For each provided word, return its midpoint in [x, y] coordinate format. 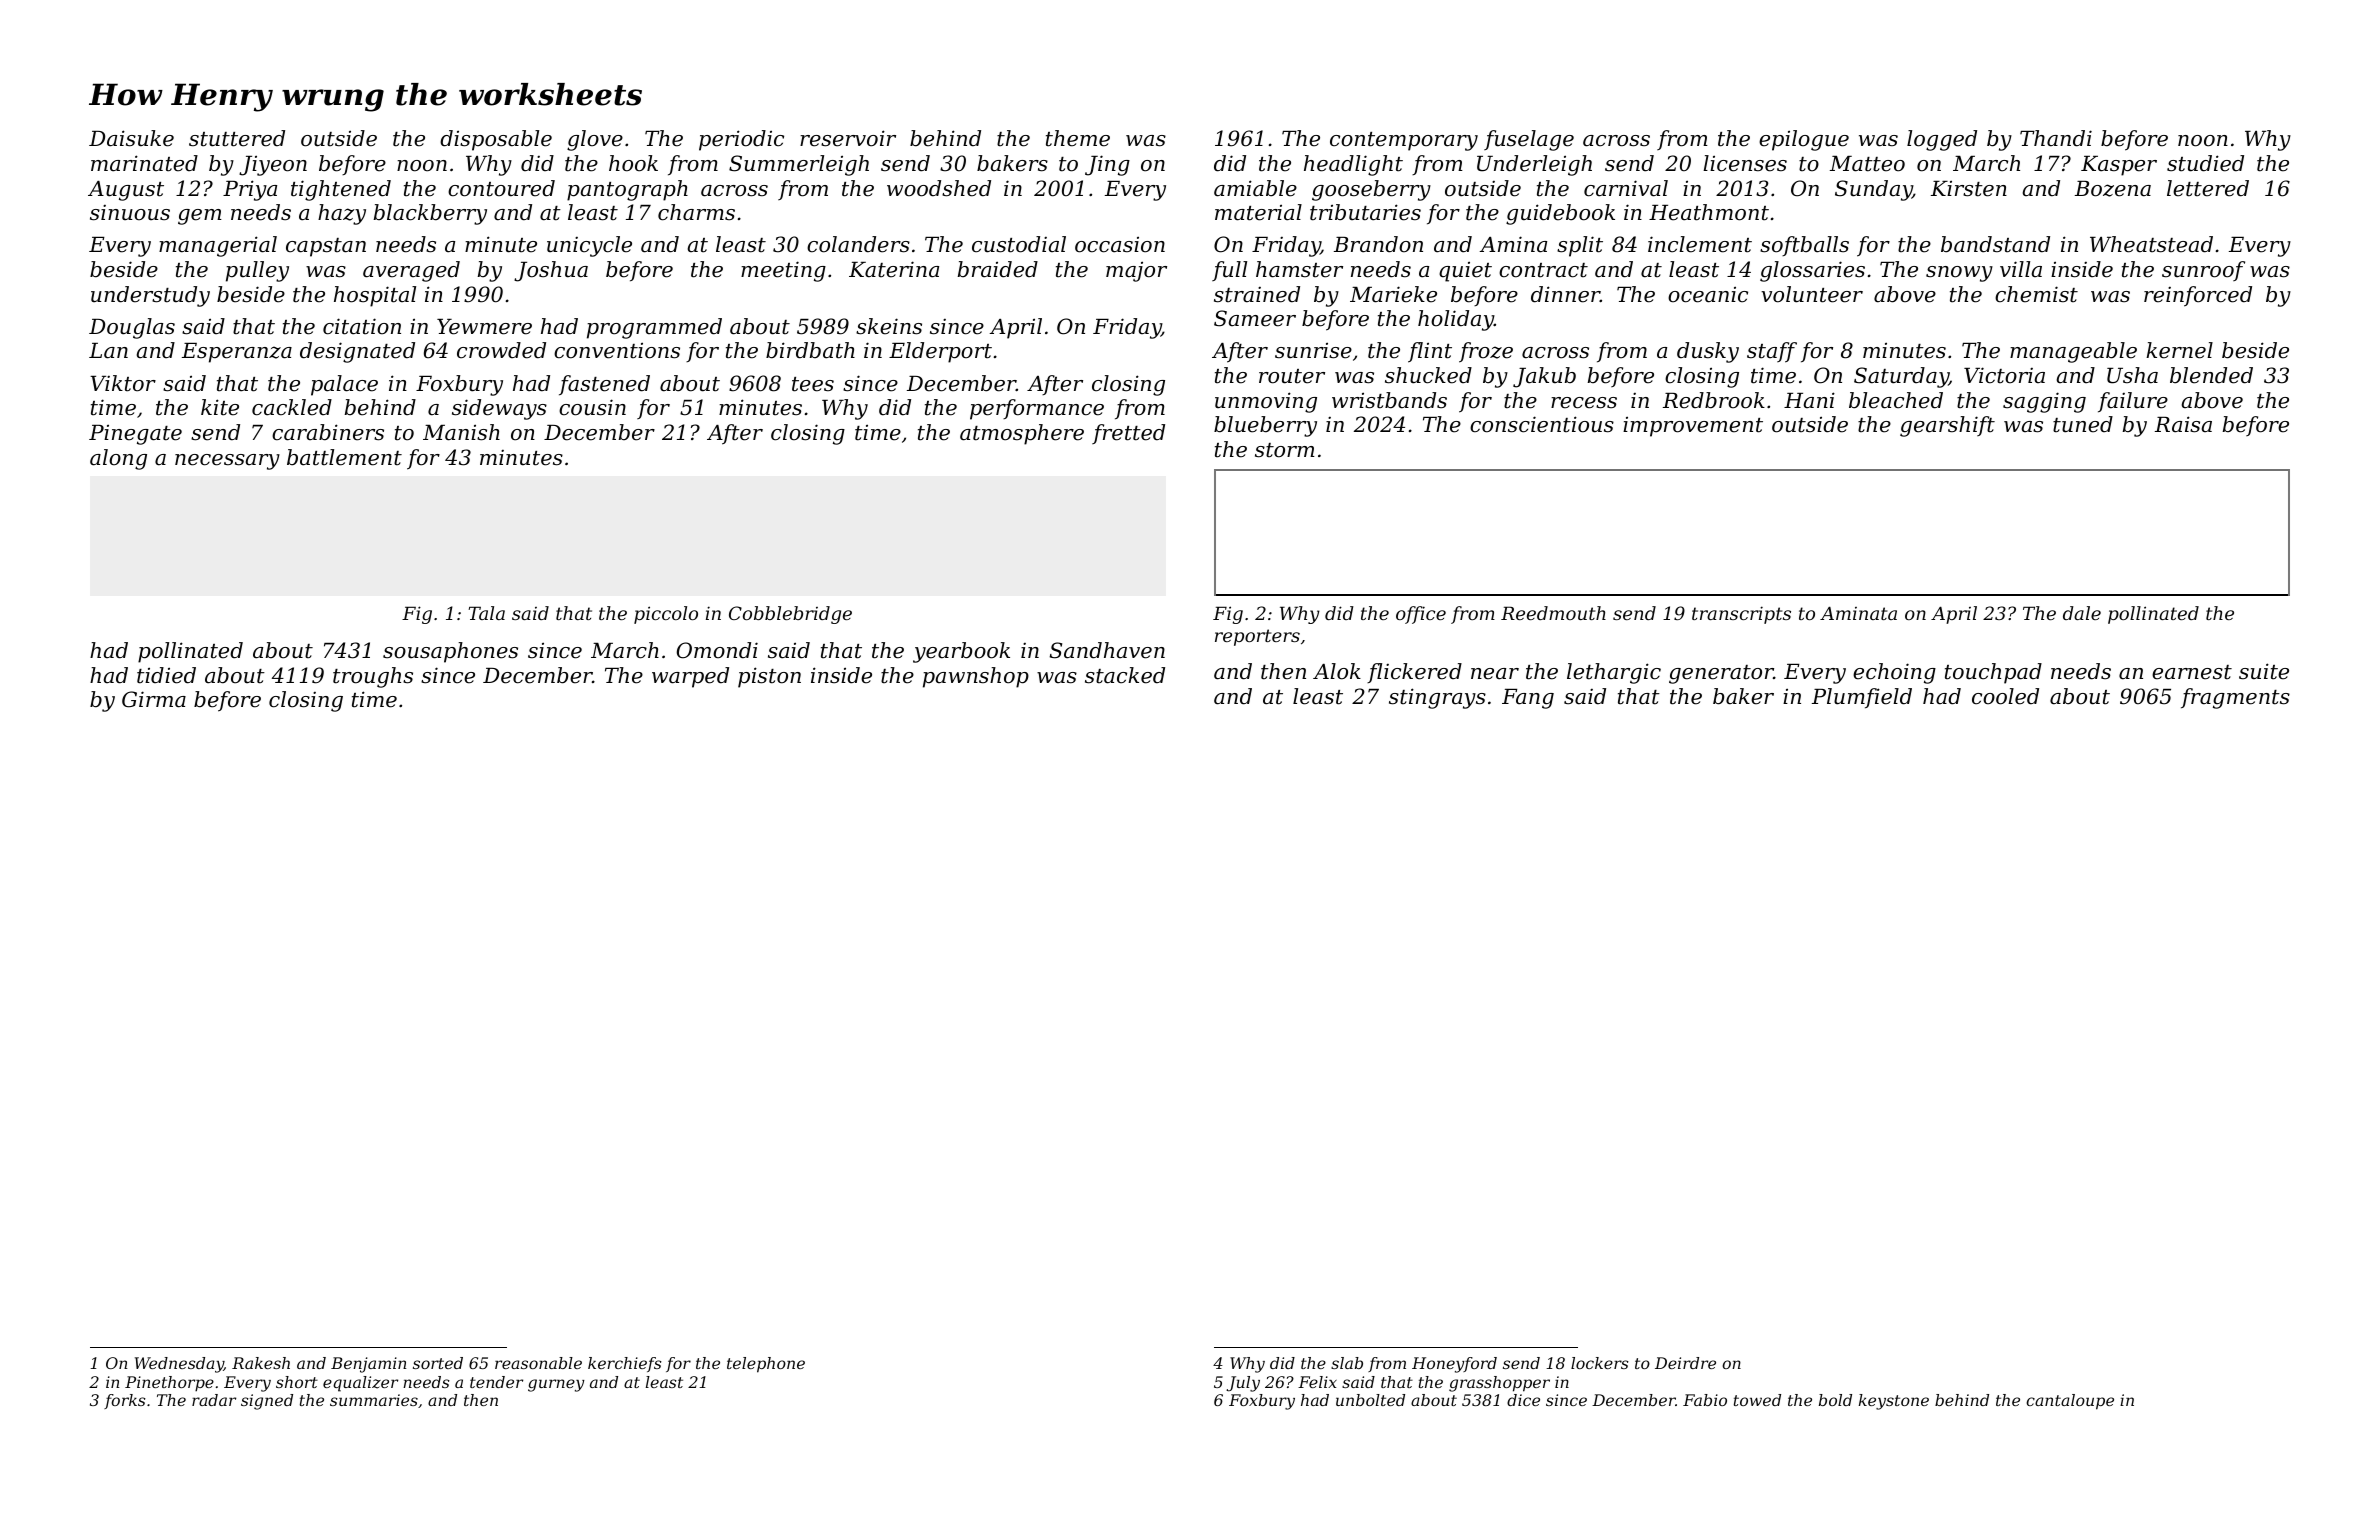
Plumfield [1862, 698]
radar [214, 1400]
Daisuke [131, 138]
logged [1942, 140]
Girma [154, 699]
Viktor [123, 383]
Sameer [1255, 318]
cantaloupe [2070, 1402]
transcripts [1741, 615]
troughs [373, 677]
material [1258, 212]
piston [769, 677]
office [1421, 615]
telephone [766, 1365]
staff [1772, 352]
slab [1347, 1363]
